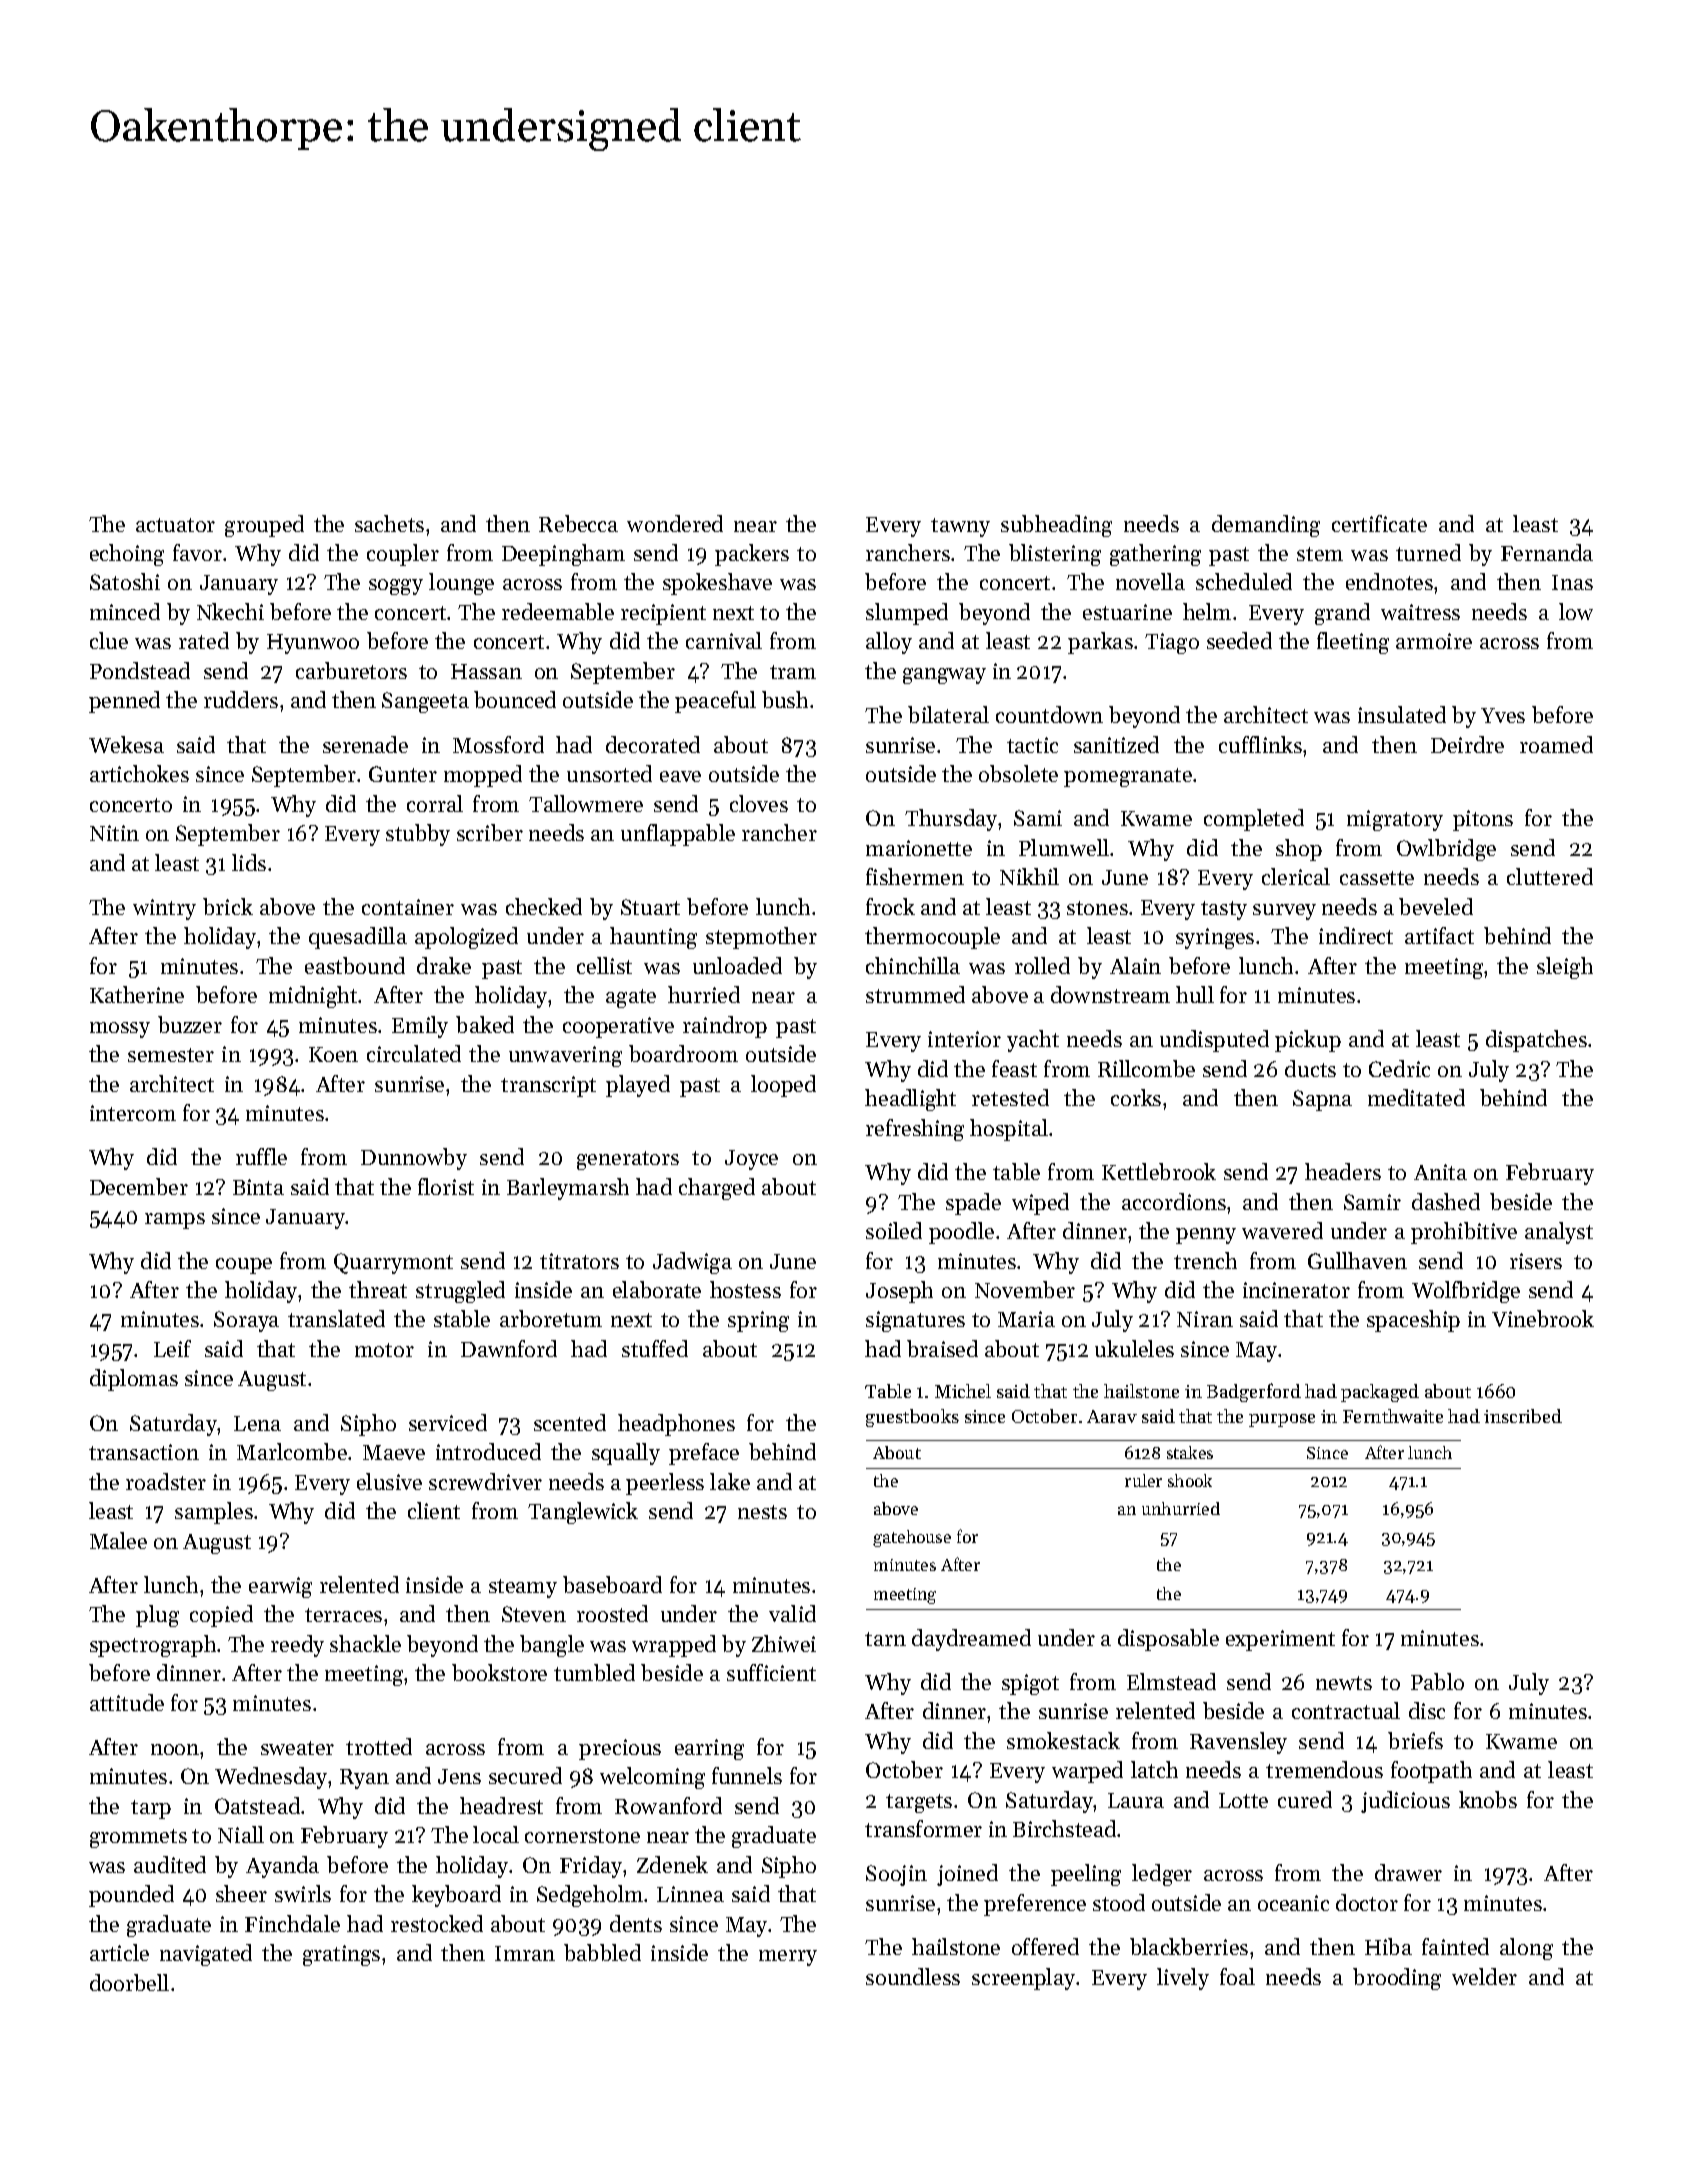 This screenshot has height=2178, width=1683. I want to click on drake, so click(444, 965).
